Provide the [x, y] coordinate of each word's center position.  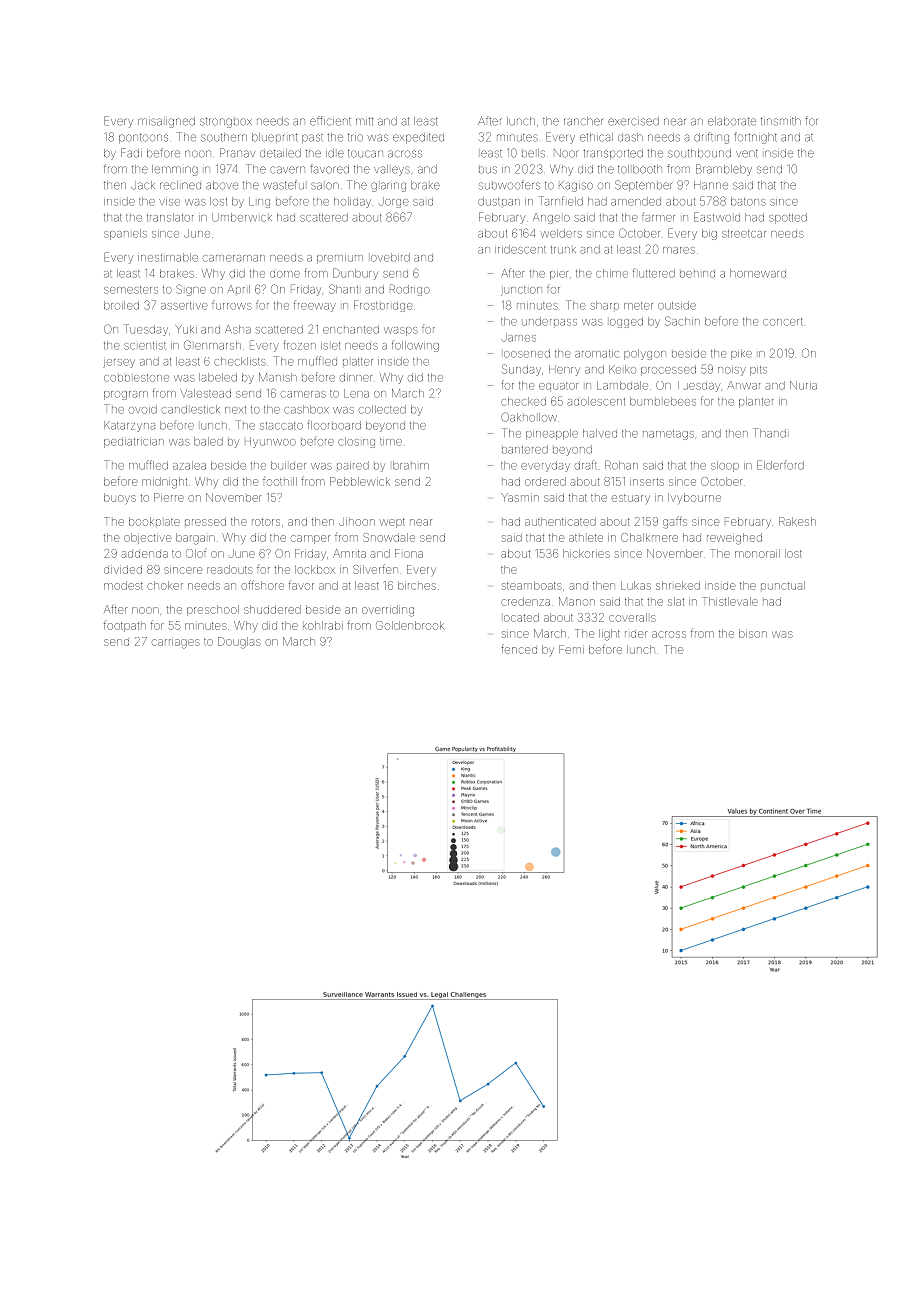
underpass [549, 321]
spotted [788, 218]
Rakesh [797, 521]
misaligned [166, 122]
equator [558, 386]
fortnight [755, 138]
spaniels [125, 234]
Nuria [803, 385]
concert [782, 322]
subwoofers [509, 185]
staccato [281, 426]
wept [392, 523]
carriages [176, 644]
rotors [266, 522]
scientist [145, 346]
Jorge [393, 202]
